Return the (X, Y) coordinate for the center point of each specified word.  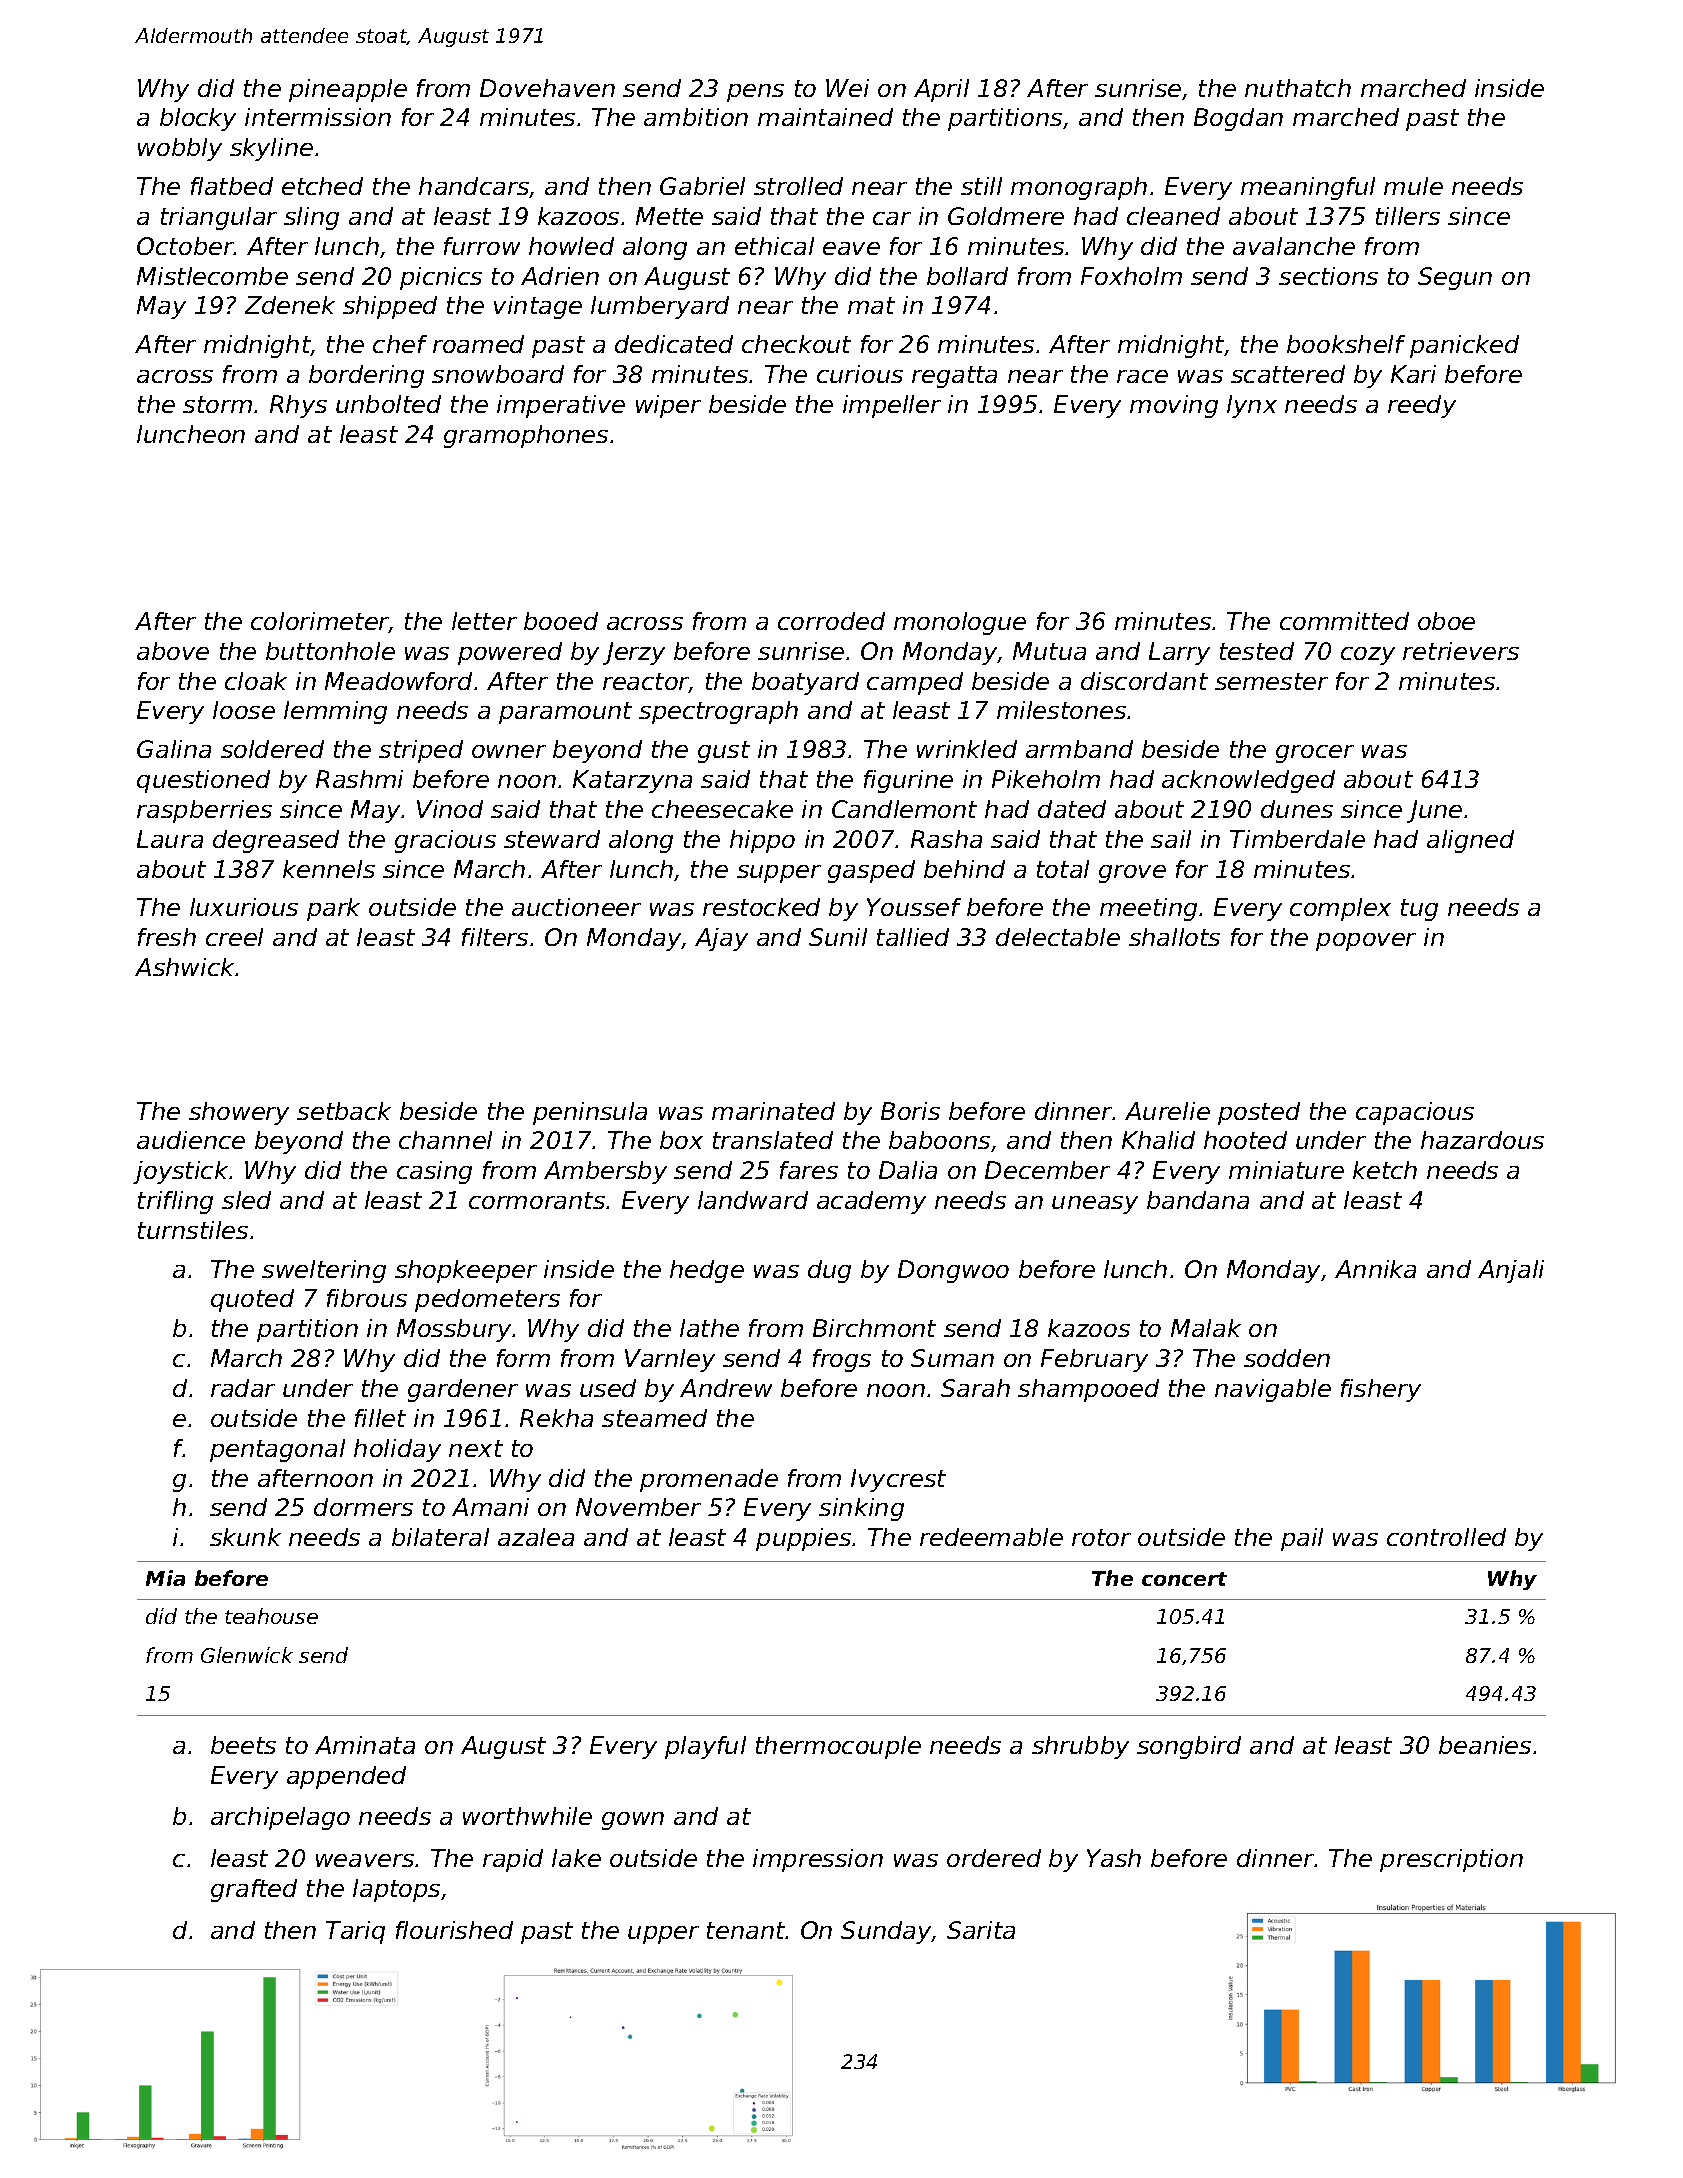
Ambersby (605, 1172)
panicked (1464, 346)
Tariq (355, 1932)
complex (1340, 909)
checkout (796, 344)
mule (1413, 186)
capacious (1415, 1113)
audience (191, 1140)
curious (860, 374)
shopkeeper (466, 1271)
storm (217, 404)
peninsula (590, 1113)
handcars (474, 186)
